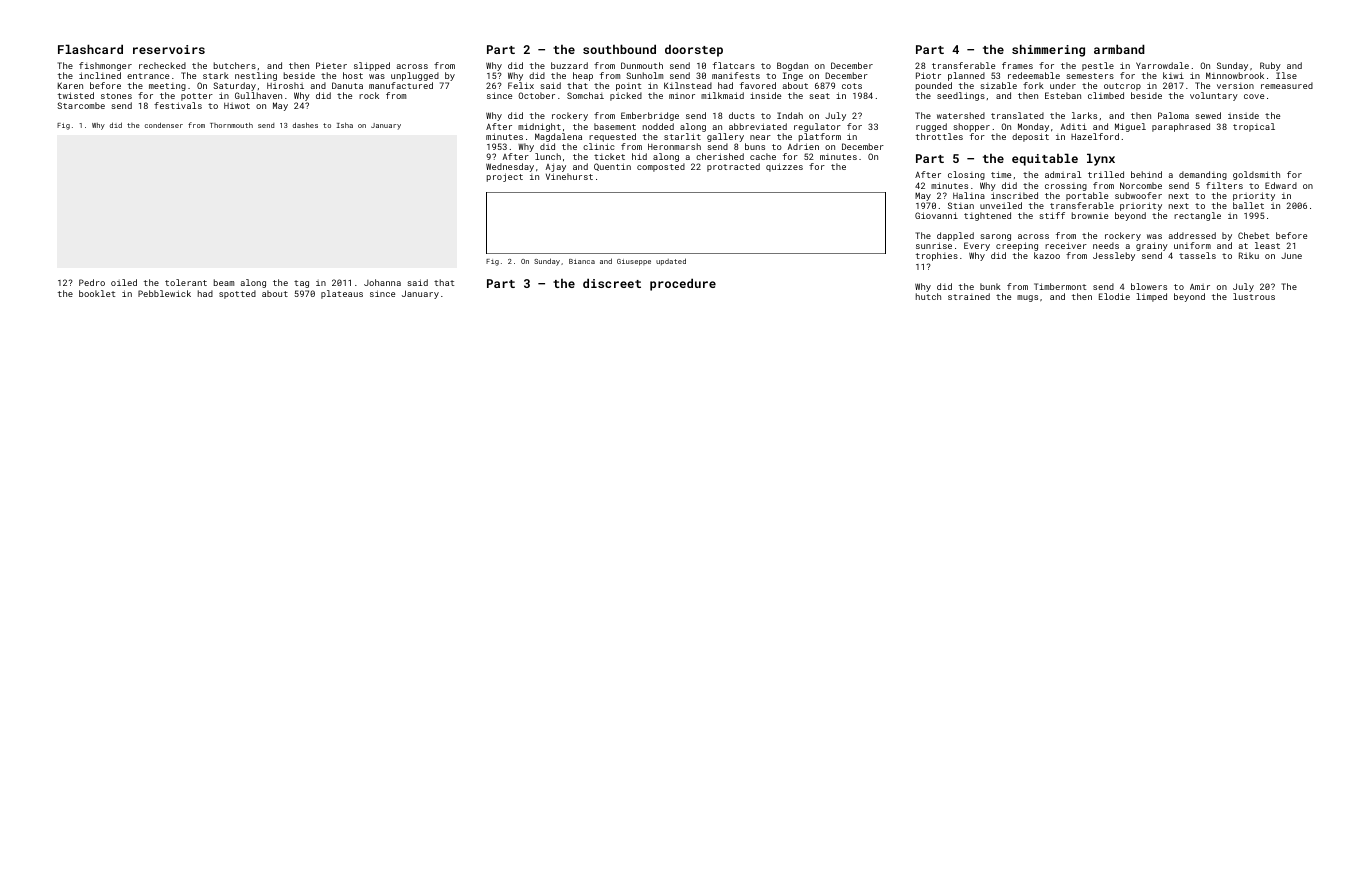  Describe the element at coordinates (569, 176) in the page. I see `Vinehurst` at that location.
